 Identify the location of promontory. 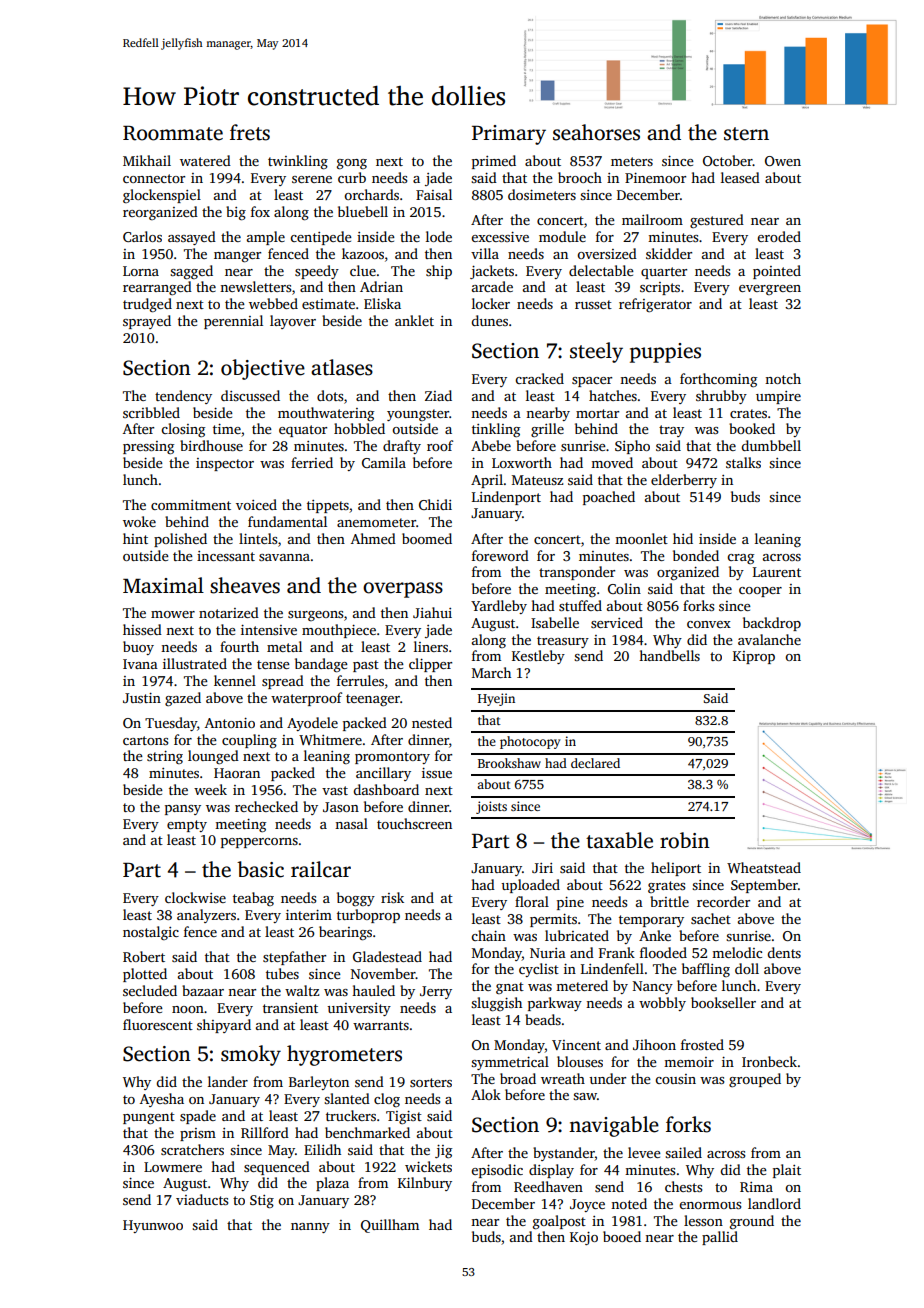
(392, 758).
